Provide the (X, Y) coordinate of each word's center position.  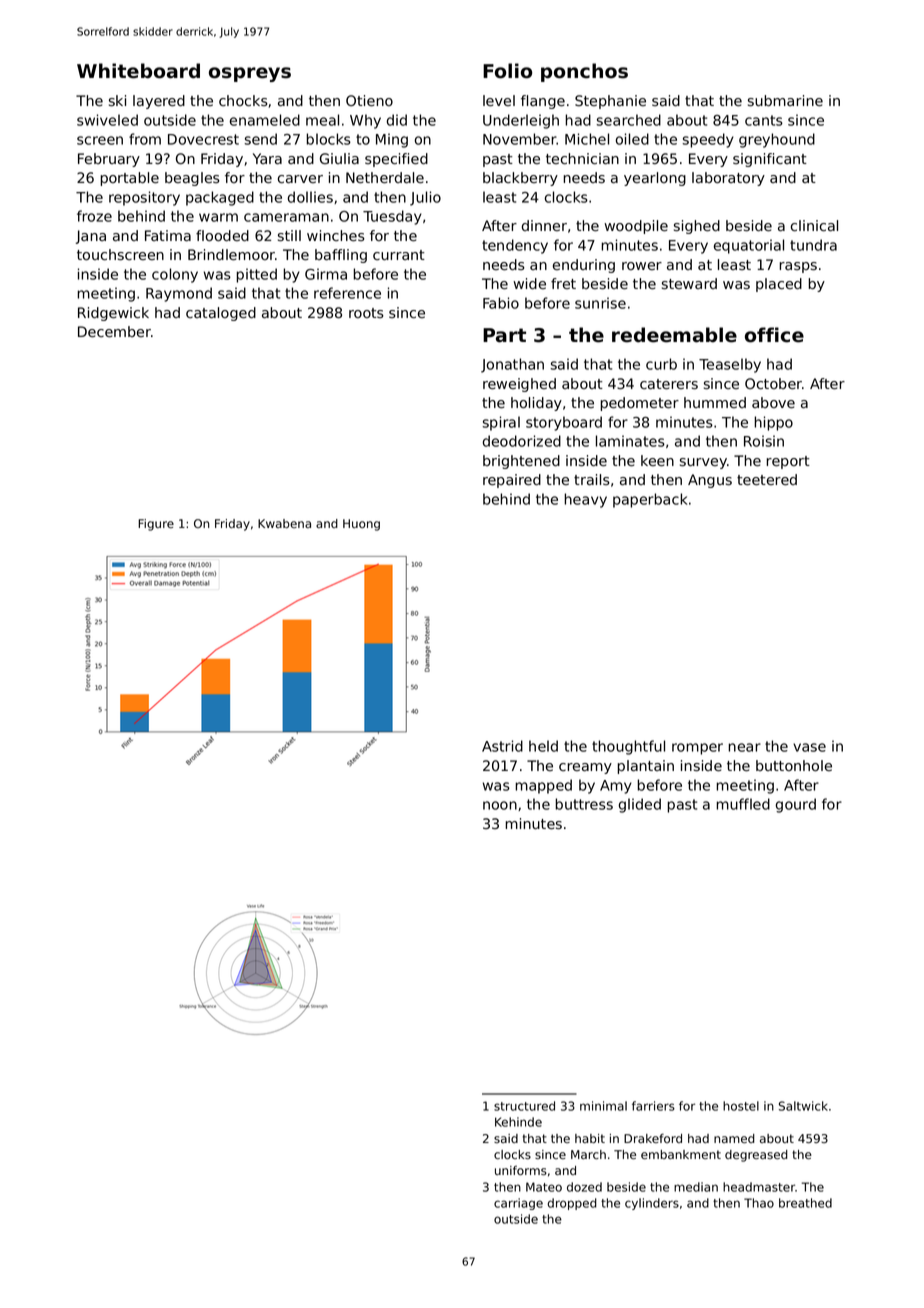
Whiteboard (138, 71)
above (773, 403)
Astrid (502, 746)
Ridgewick (113, 314)
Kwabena (284, 523)
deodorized (522, 441)
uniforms (521, 1170)
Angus (710, 481)
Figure (156, 525)
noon (500, 805)
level (499, 101)
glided (640, 805)
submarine (785, 101)
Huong (361, 525)
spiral (501, 423)
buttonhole (794, 766)
